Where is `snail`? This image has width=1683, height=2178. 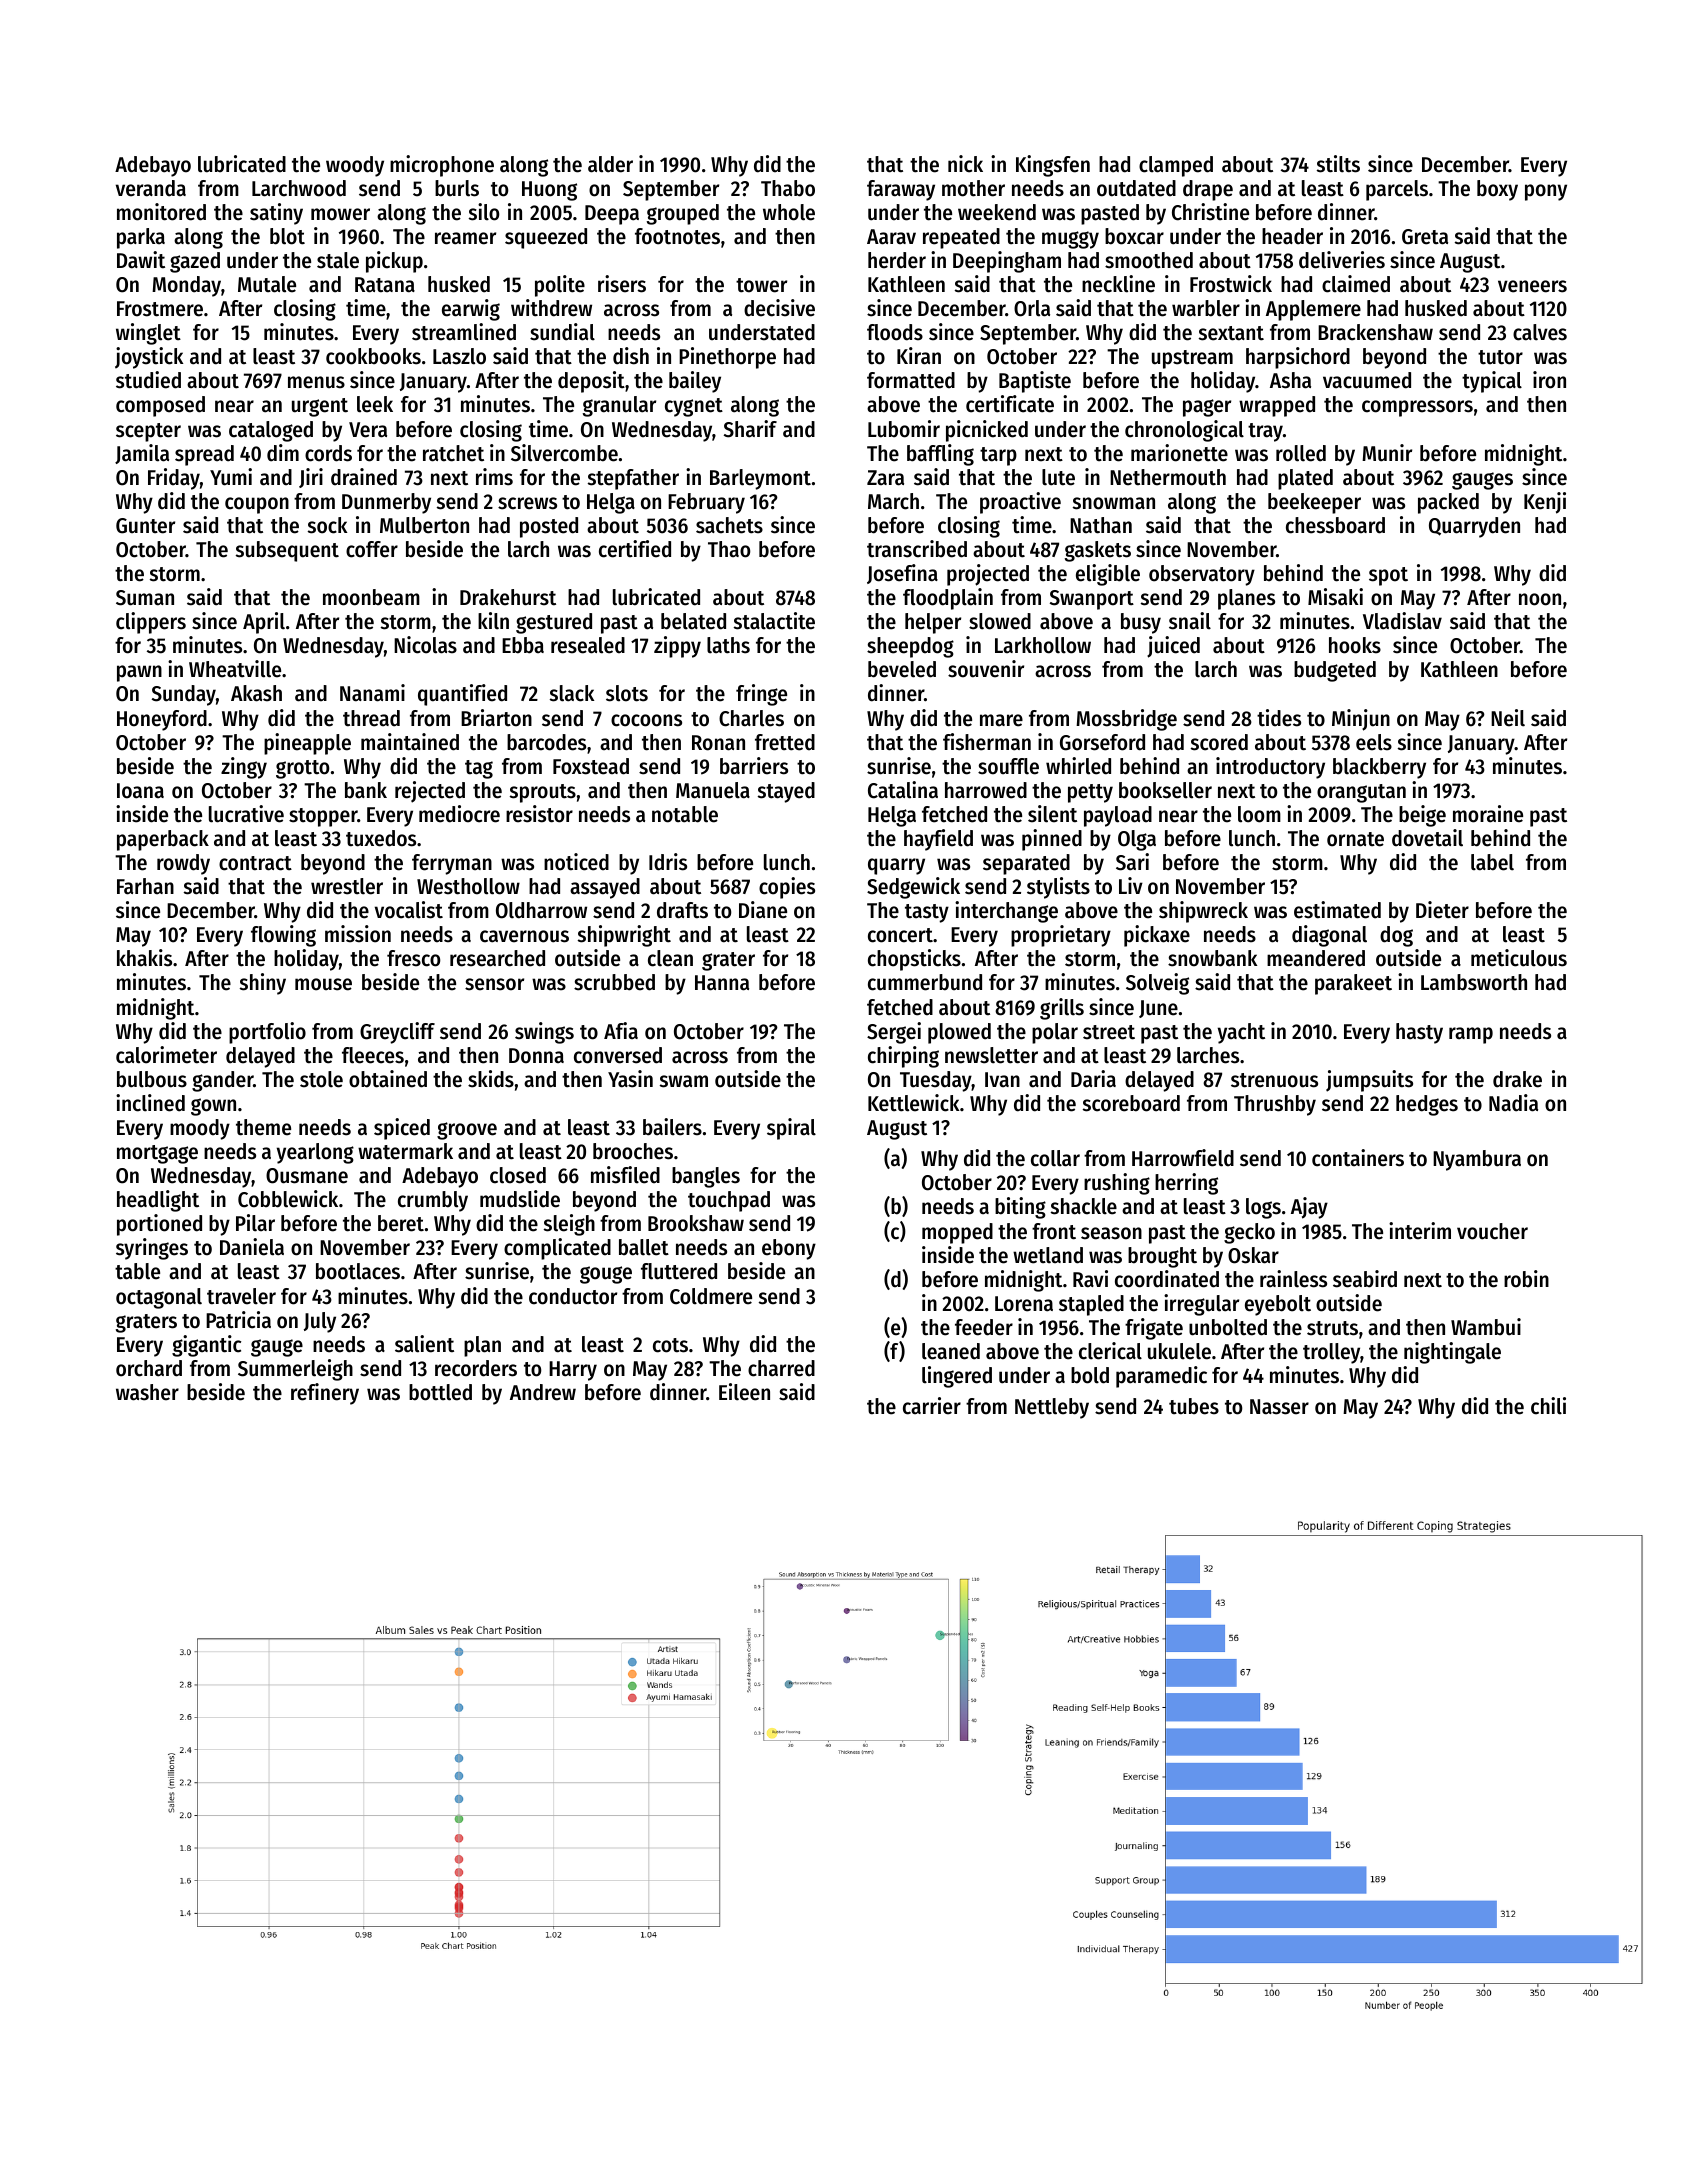 snail is located at coordinates (1190, 621).
